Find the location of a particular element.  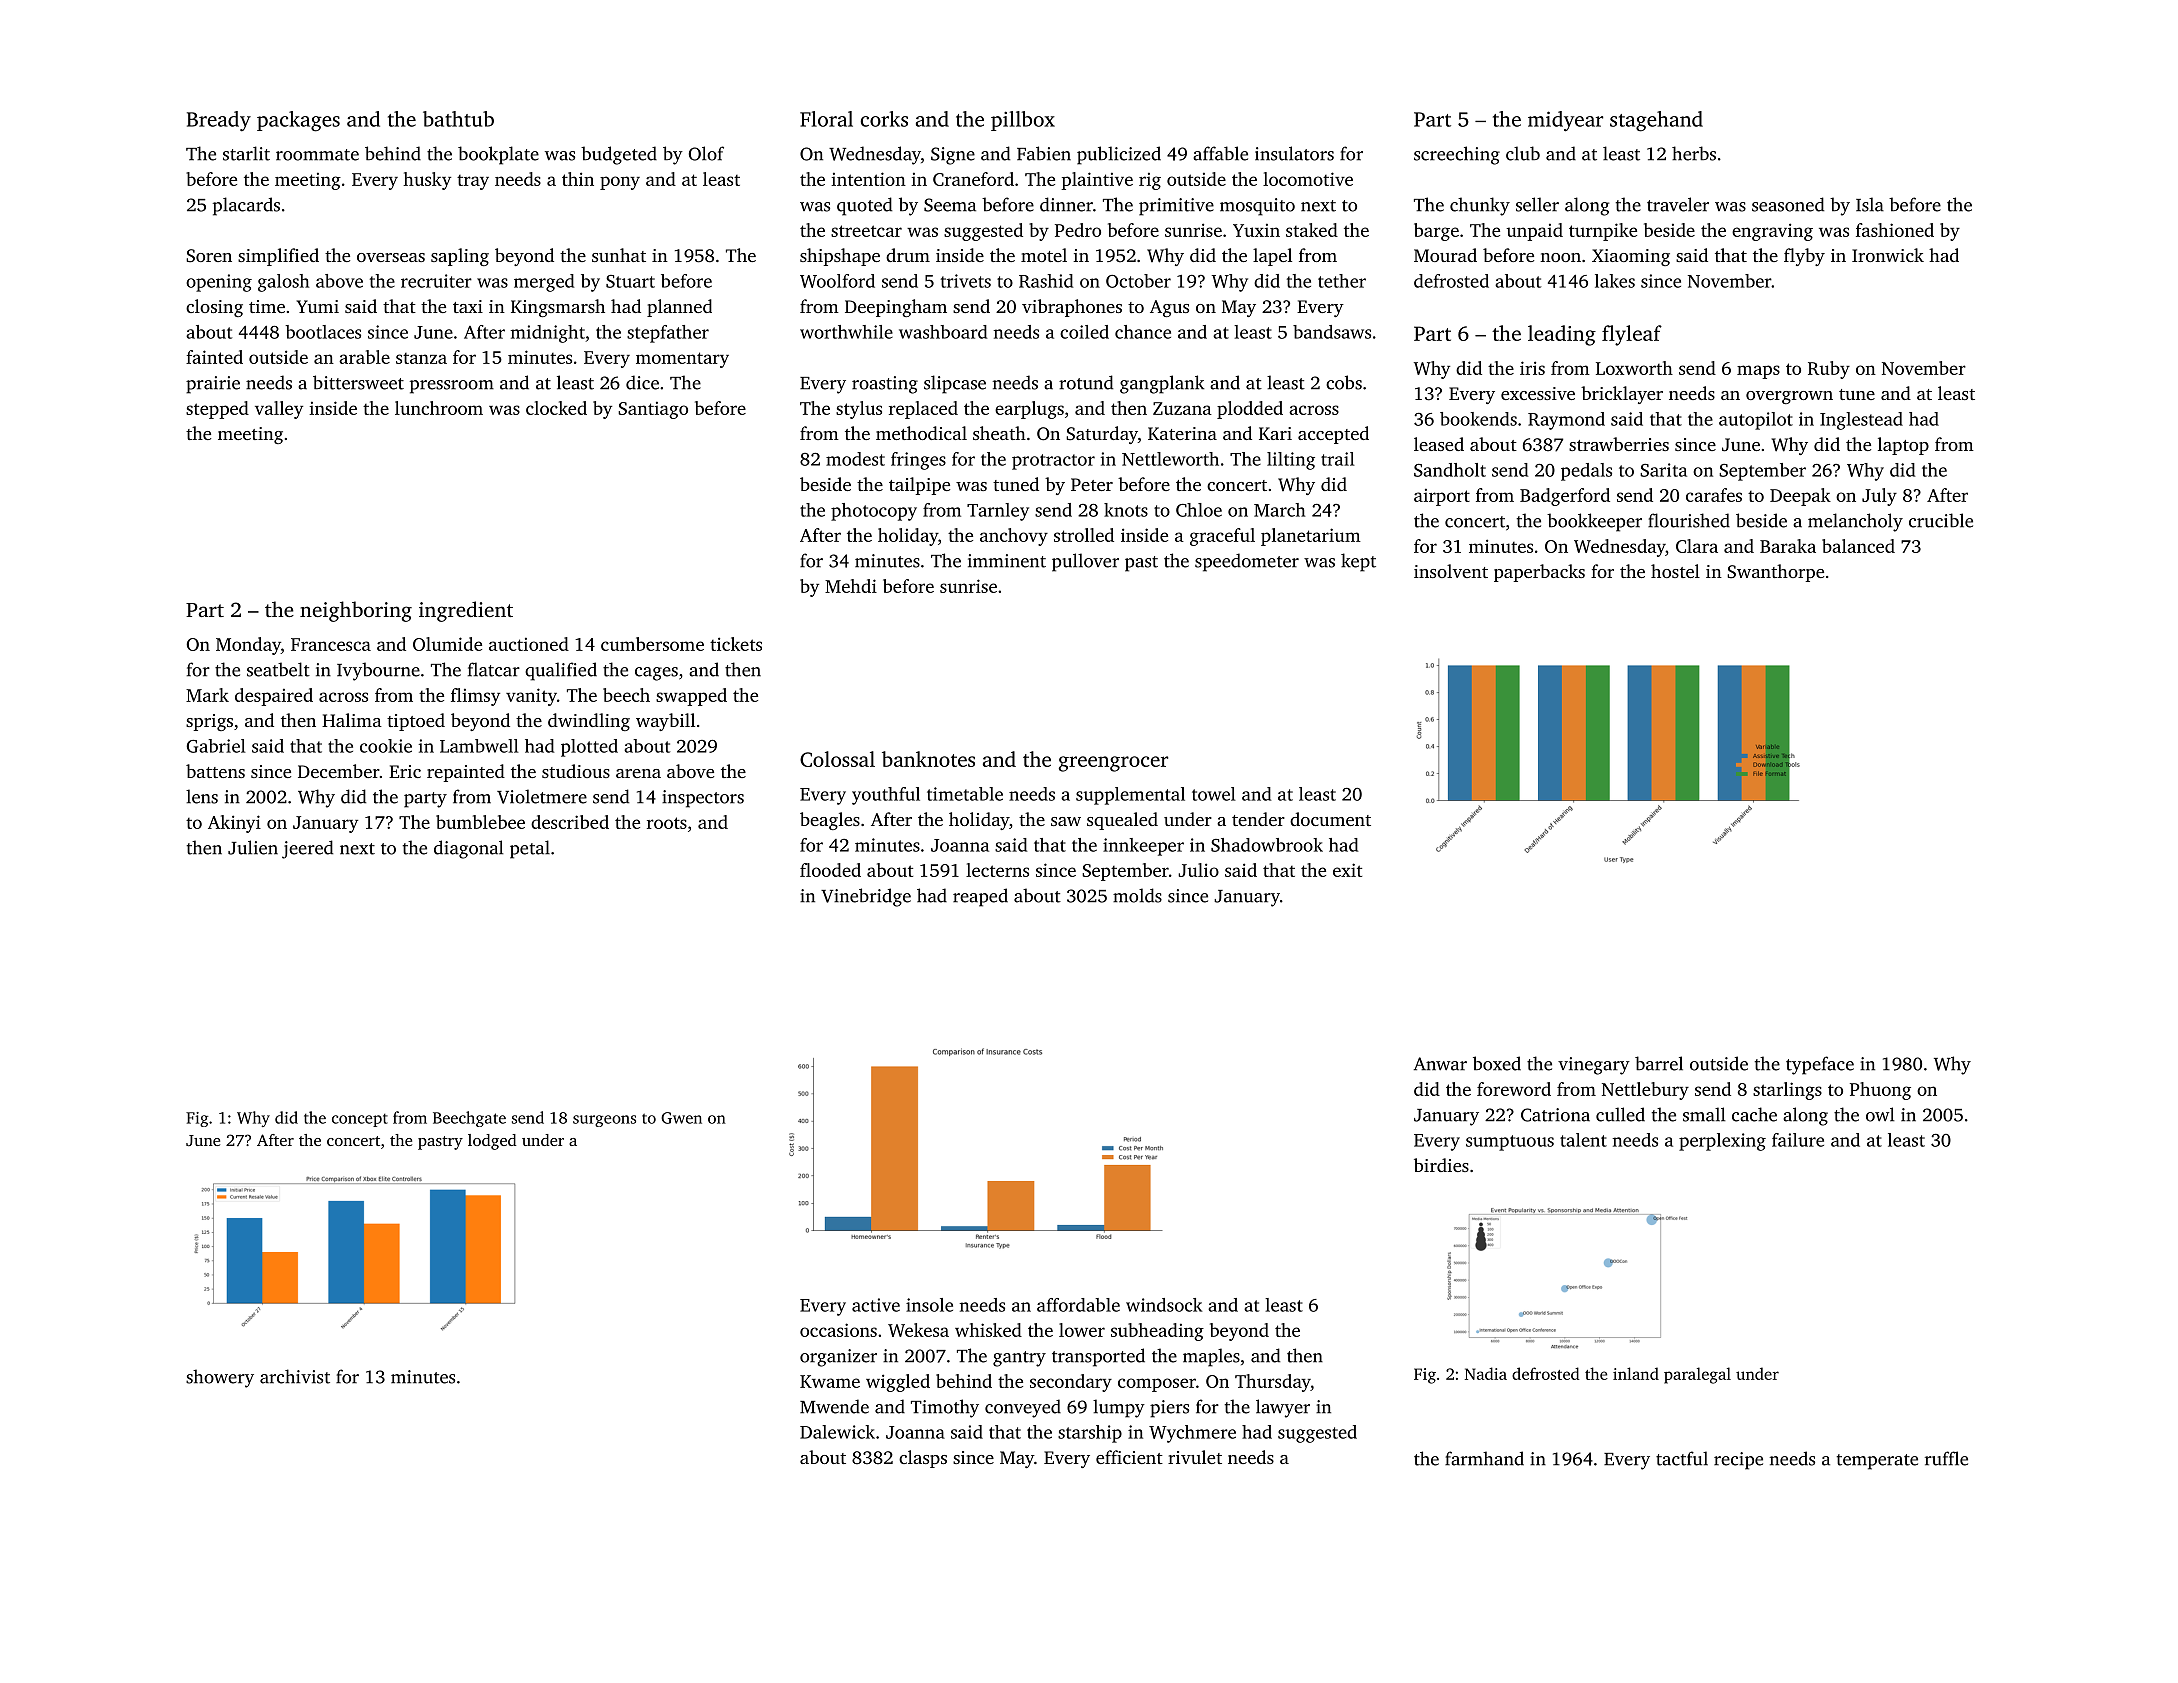

exit is located at coordinates (1347, 870).
